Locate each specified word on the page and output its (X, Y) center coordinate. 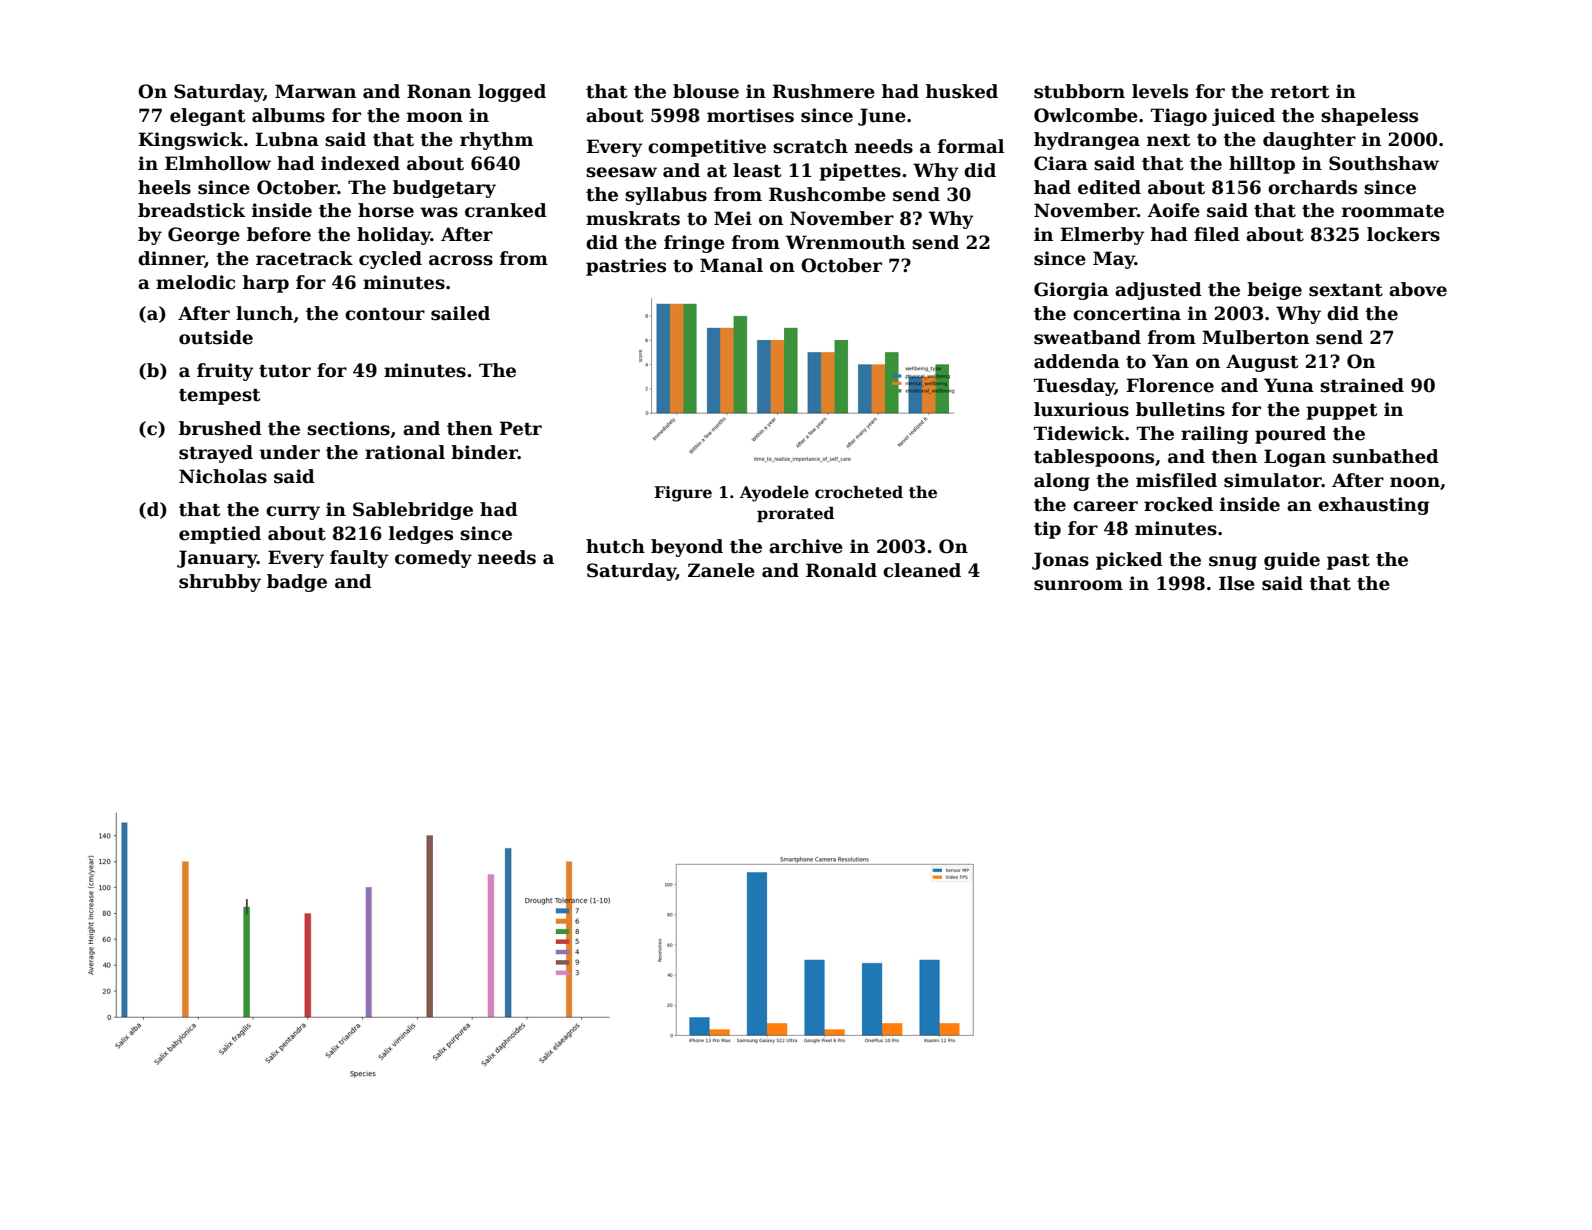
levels (1160, 91)
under (289, 452)
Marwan (315, 91)
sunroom (1078, 585)
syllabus (666, 196)
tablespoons (1094, 458)
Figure (683, 494)
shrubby (220, 583)
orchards (1312, 187)
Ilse (1237, 583)
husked (962, 91)
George (204, 236)
